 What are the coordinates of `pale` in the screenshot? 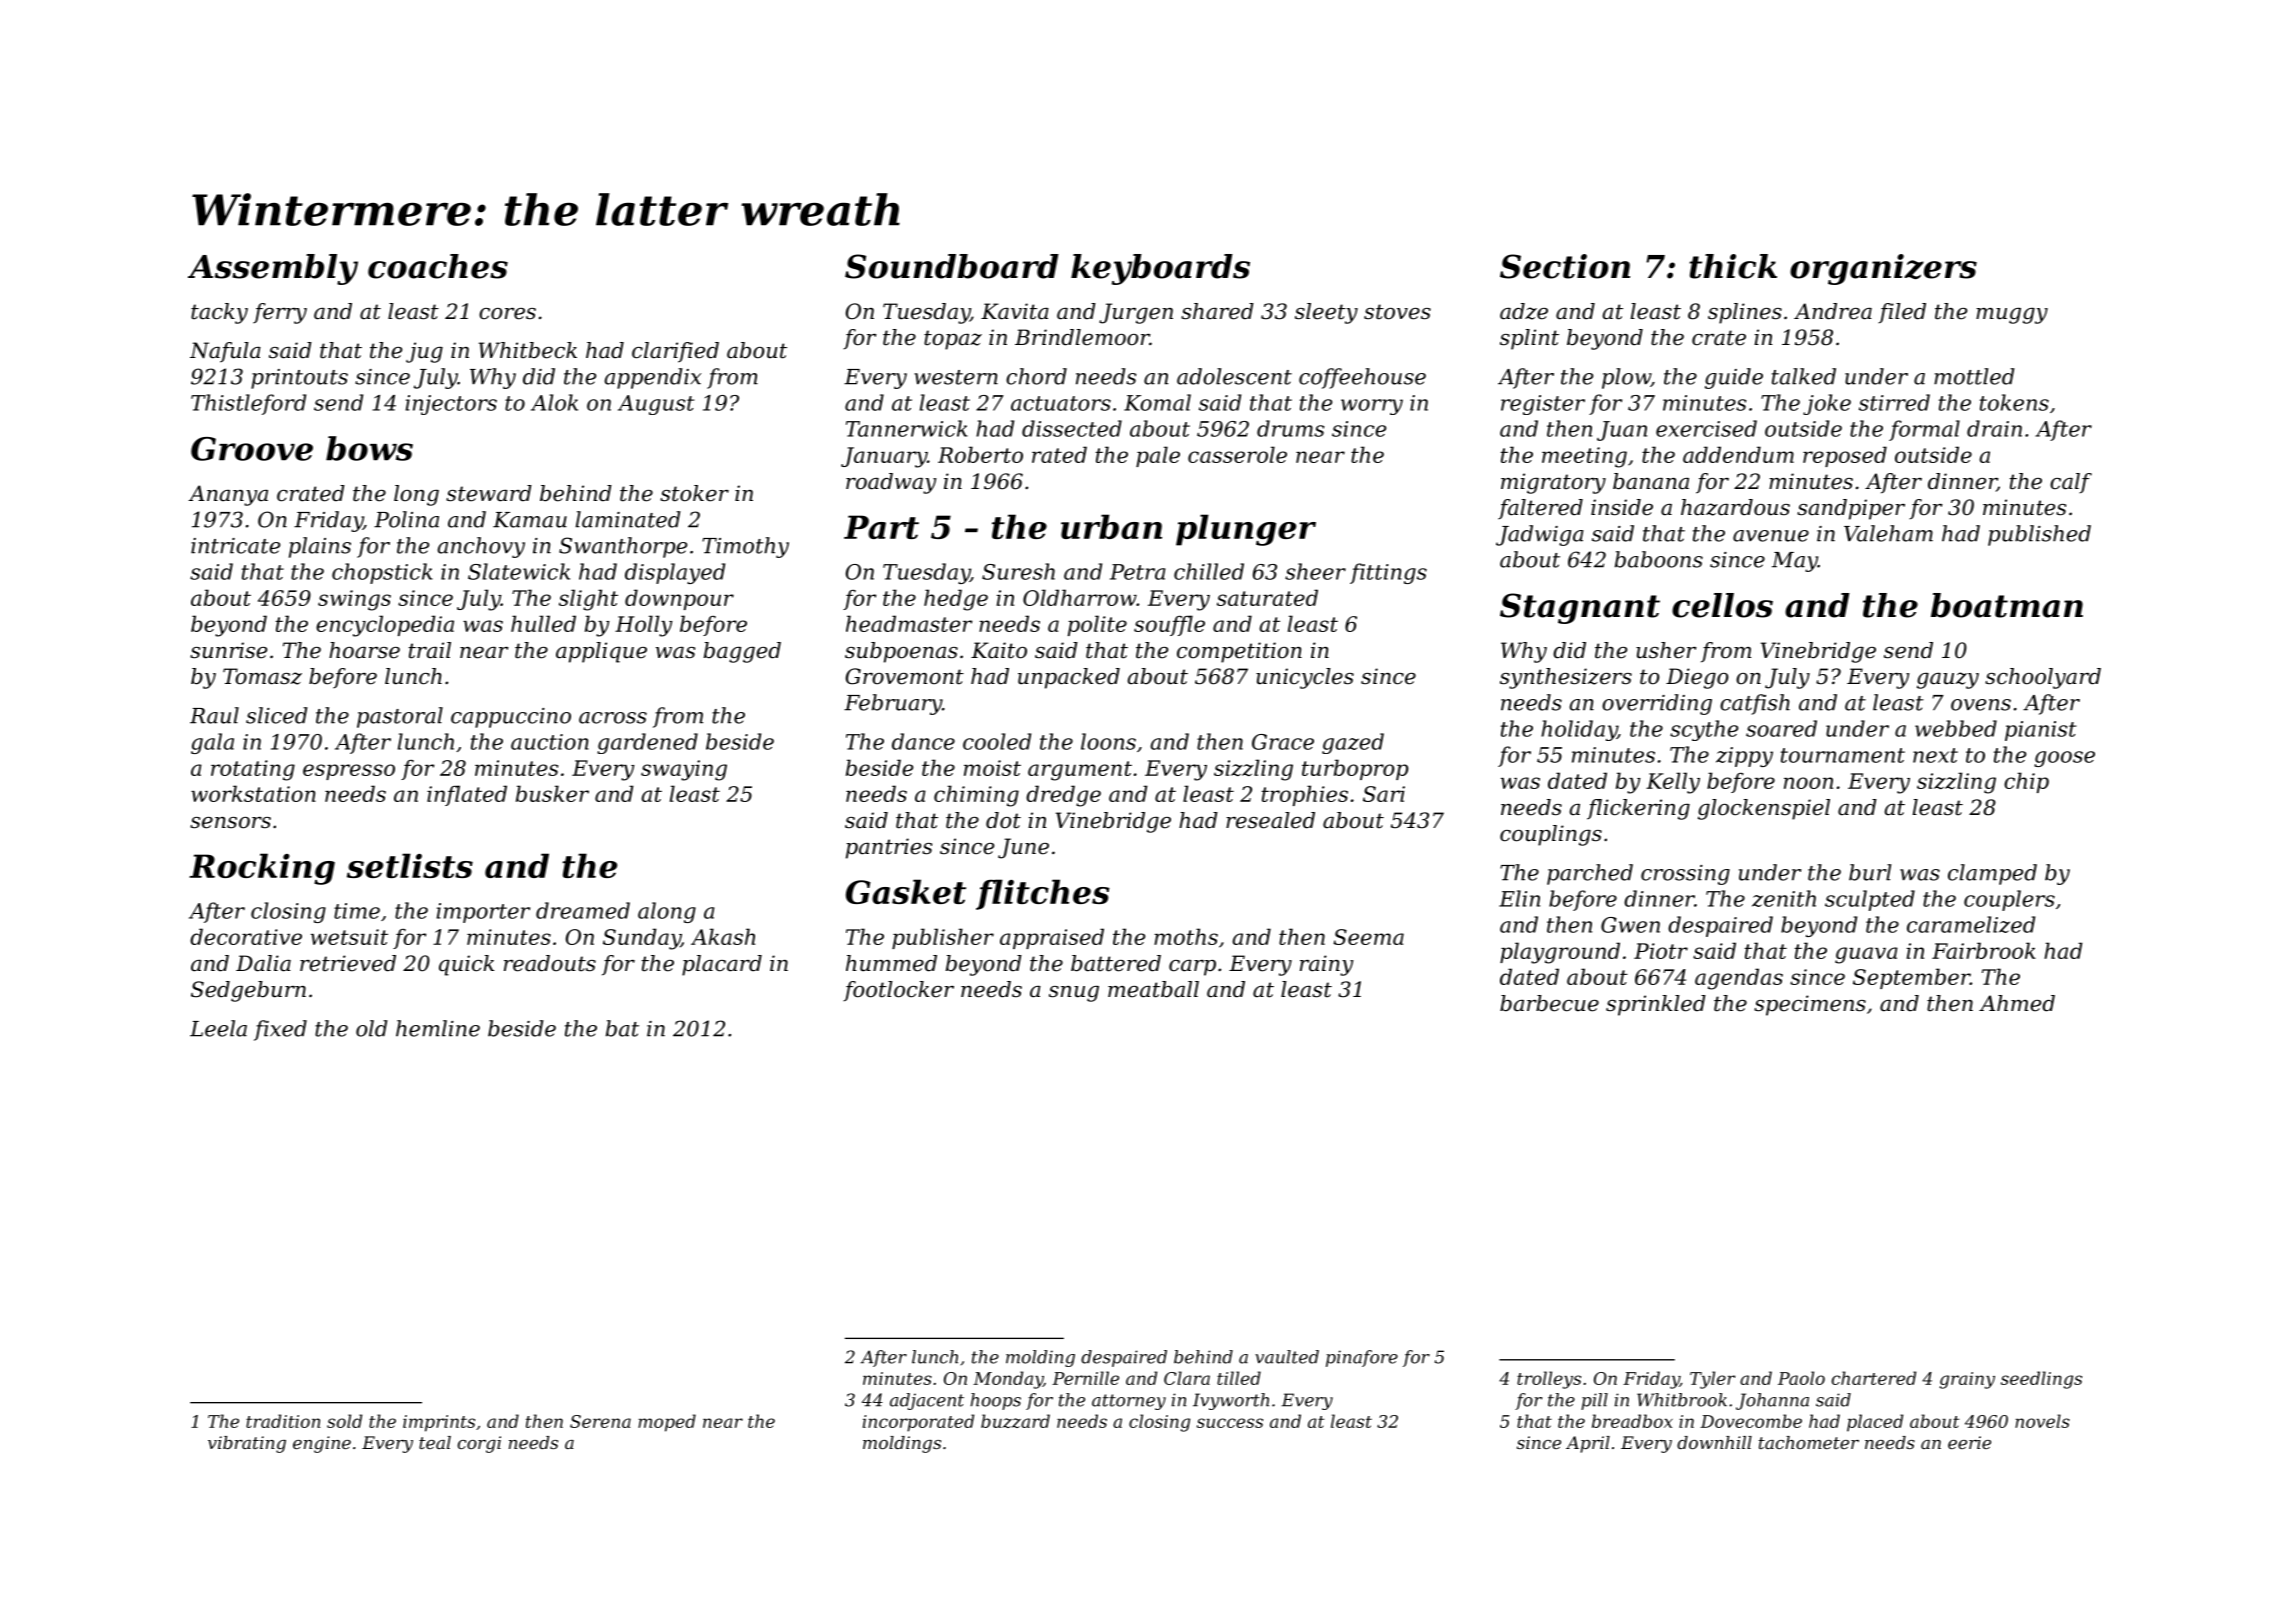 It's located at (1158, 456).
